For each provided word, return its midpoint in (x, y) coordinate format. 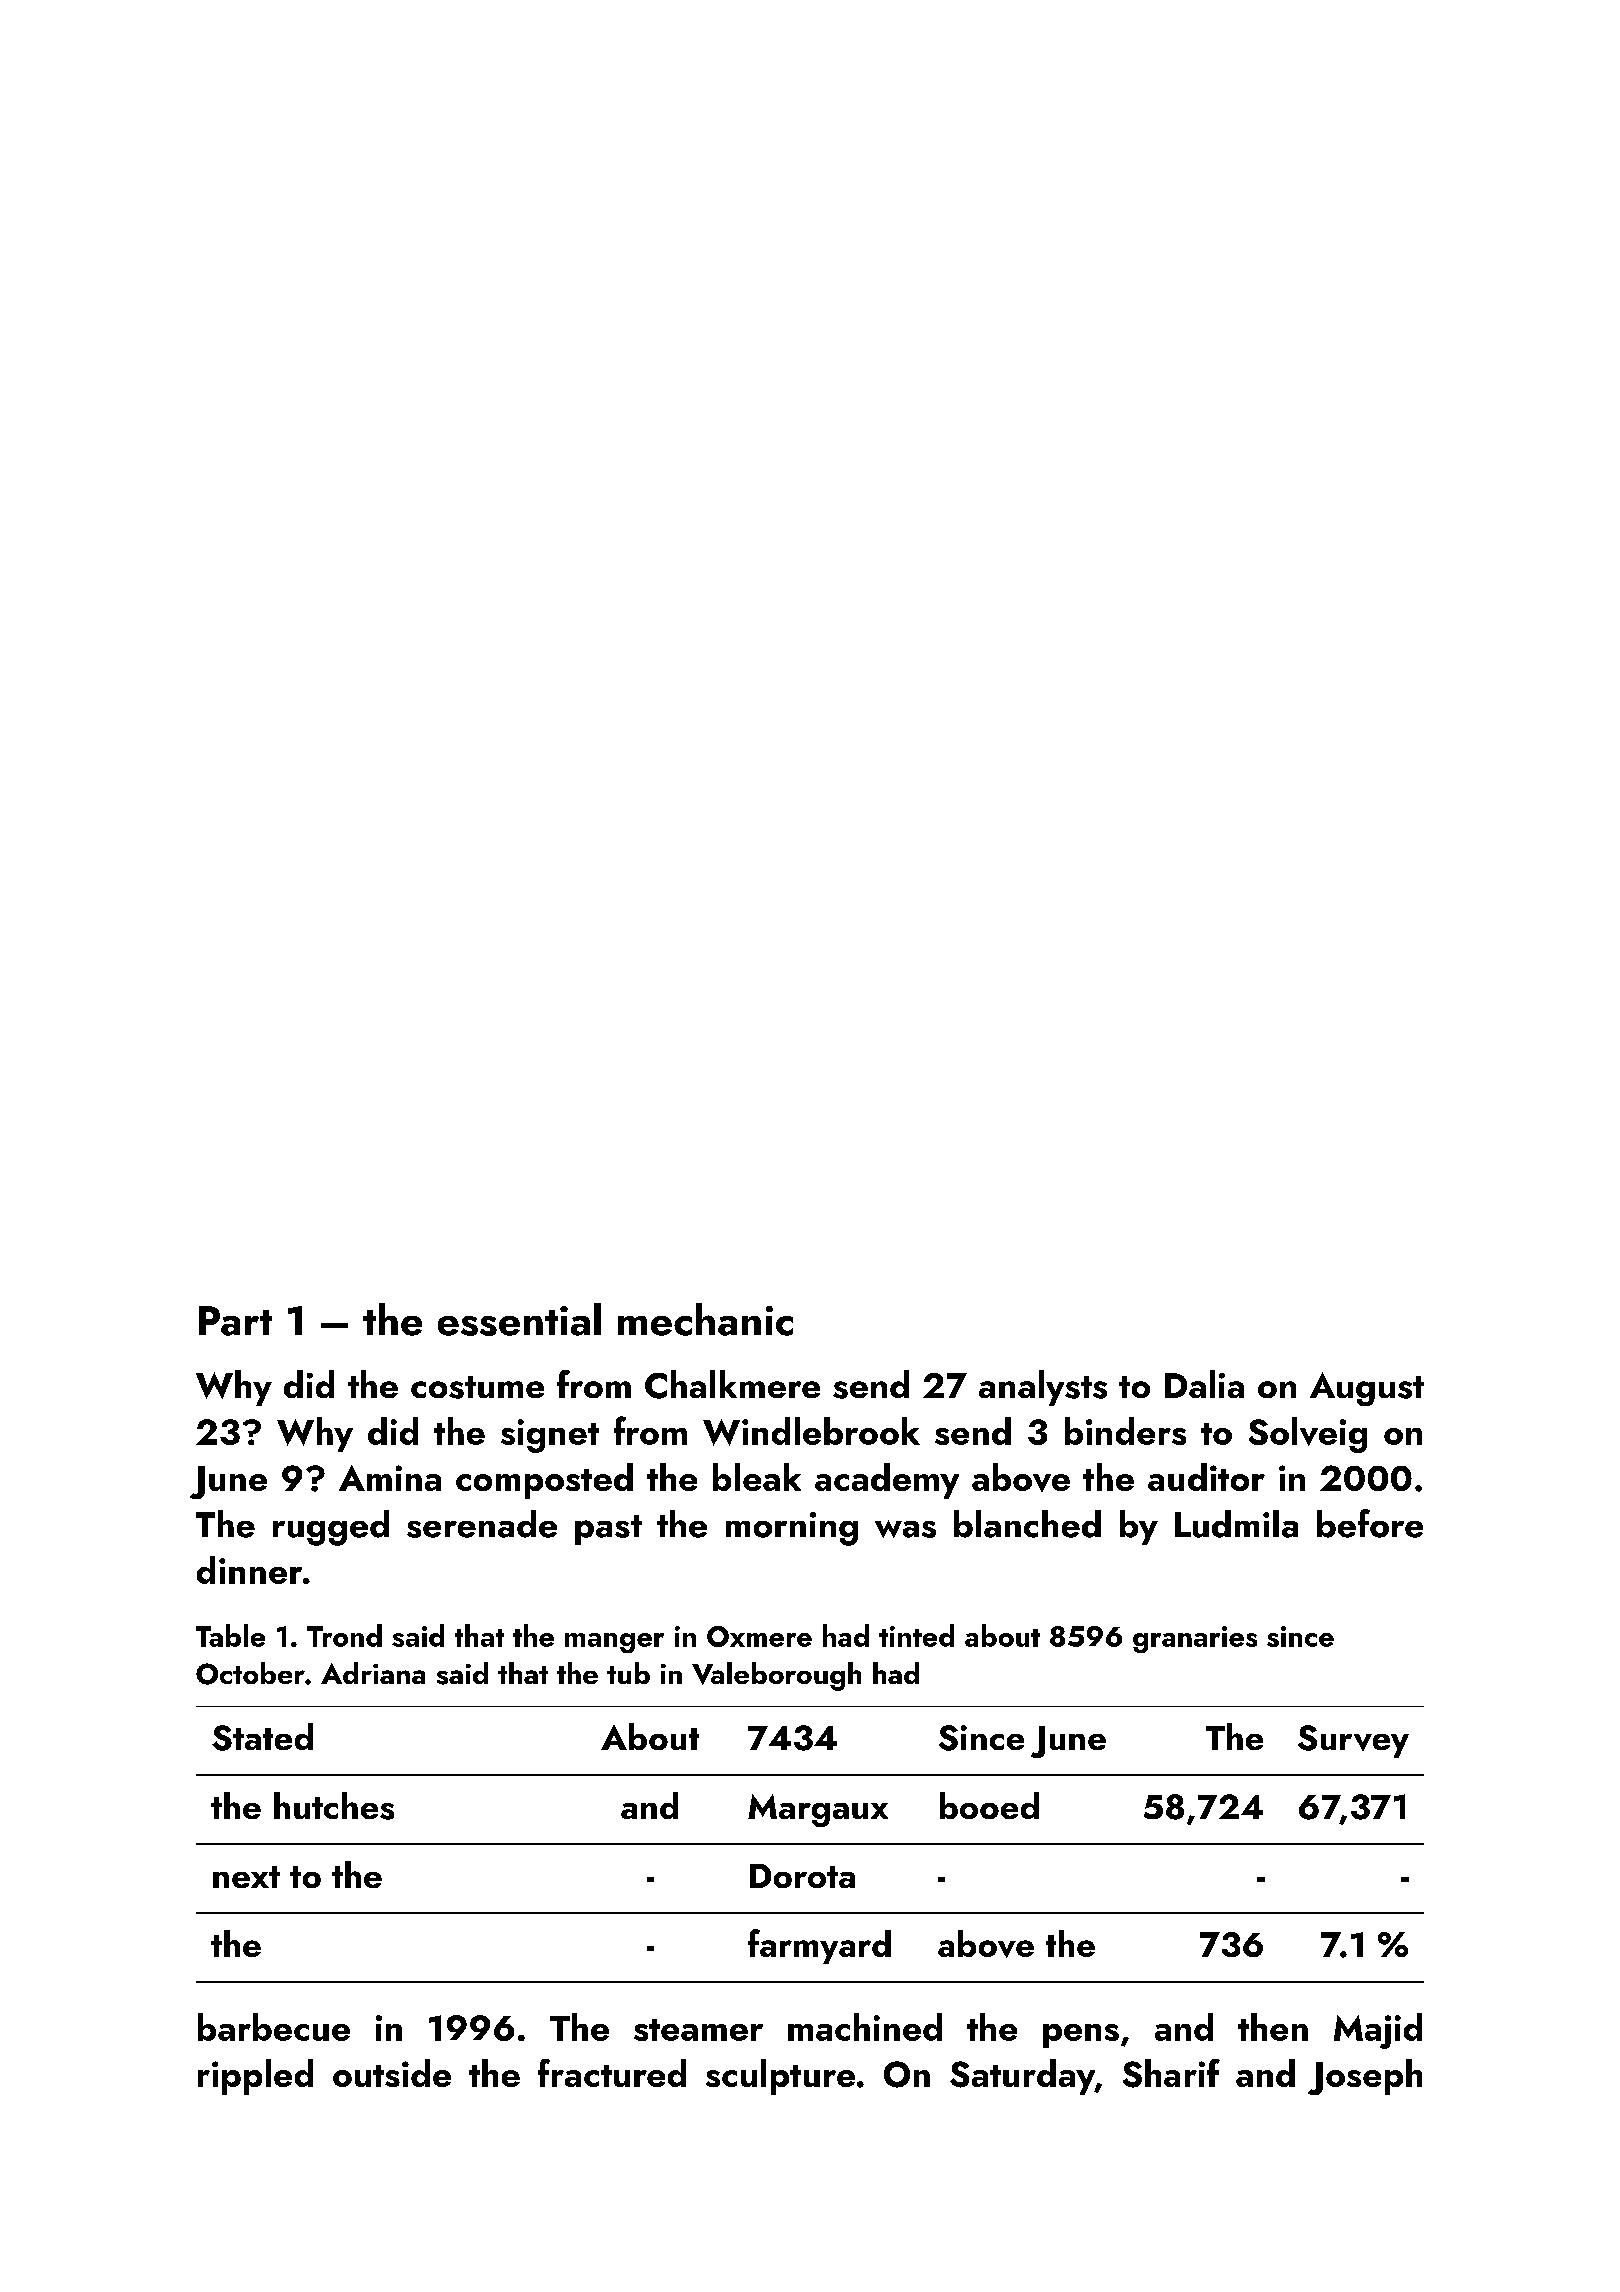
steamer (698, 2030)
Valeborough (776, 1676)
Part (235, 1321)
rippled (255, 2077)
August (1367, 1389)
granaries (1195, 1639)
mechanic (705, 1319)
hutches (334, 1806)
